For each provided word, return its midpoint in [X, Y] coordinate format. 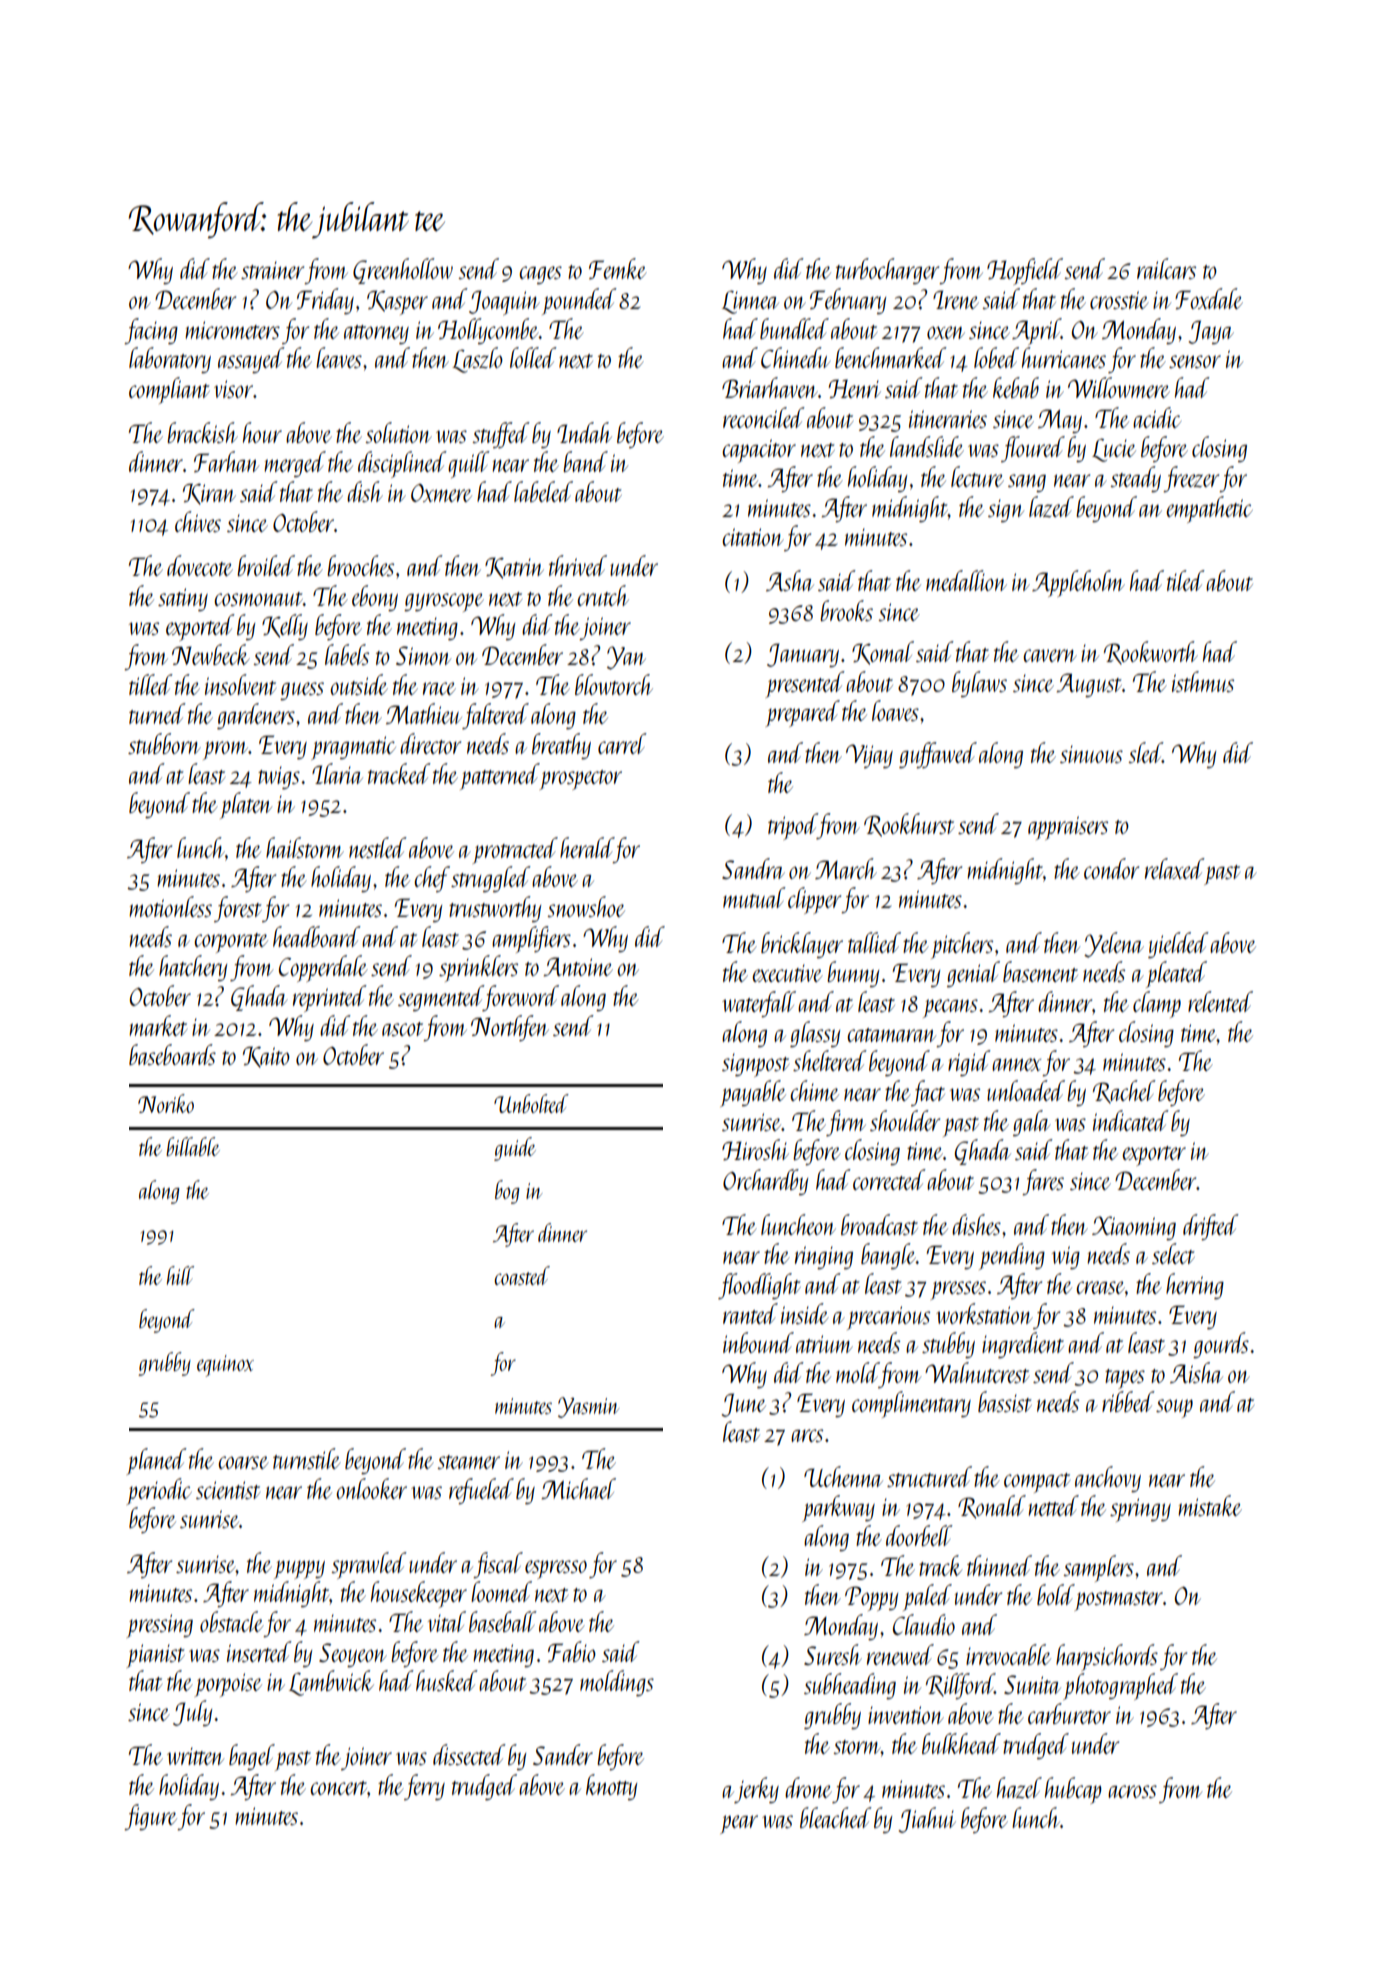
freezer [1191, 479]
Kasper [397, 302]
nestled [378, 847]
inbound [758, 1342]
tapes [1125, 1379]
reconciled [764, 417]
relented [1220, 1001]
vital [447, 1621]
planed [157, 1461]
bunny [853, 974]
